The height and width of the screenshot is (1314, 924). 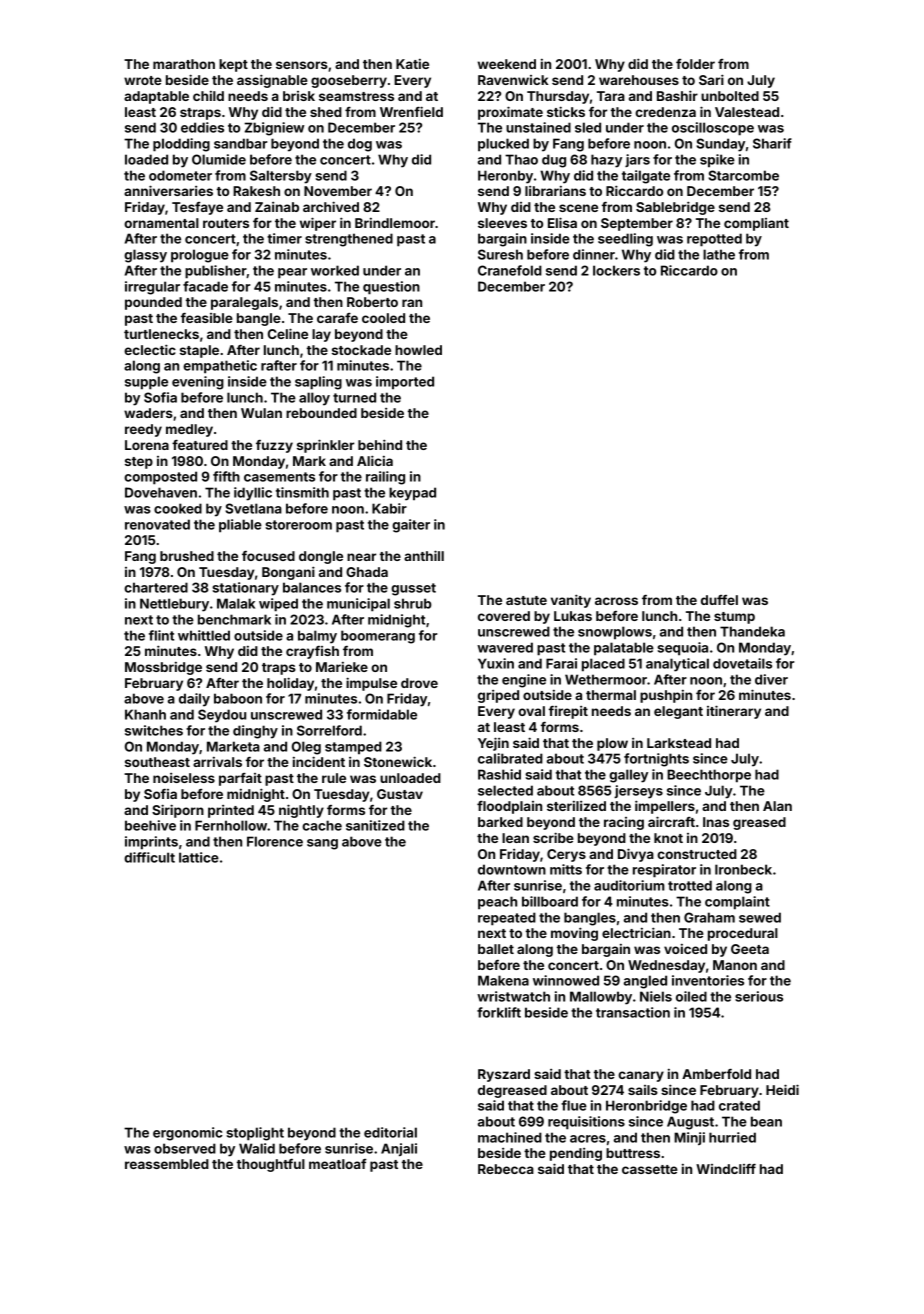 I want to click on across, so click(x=616, y=601).
